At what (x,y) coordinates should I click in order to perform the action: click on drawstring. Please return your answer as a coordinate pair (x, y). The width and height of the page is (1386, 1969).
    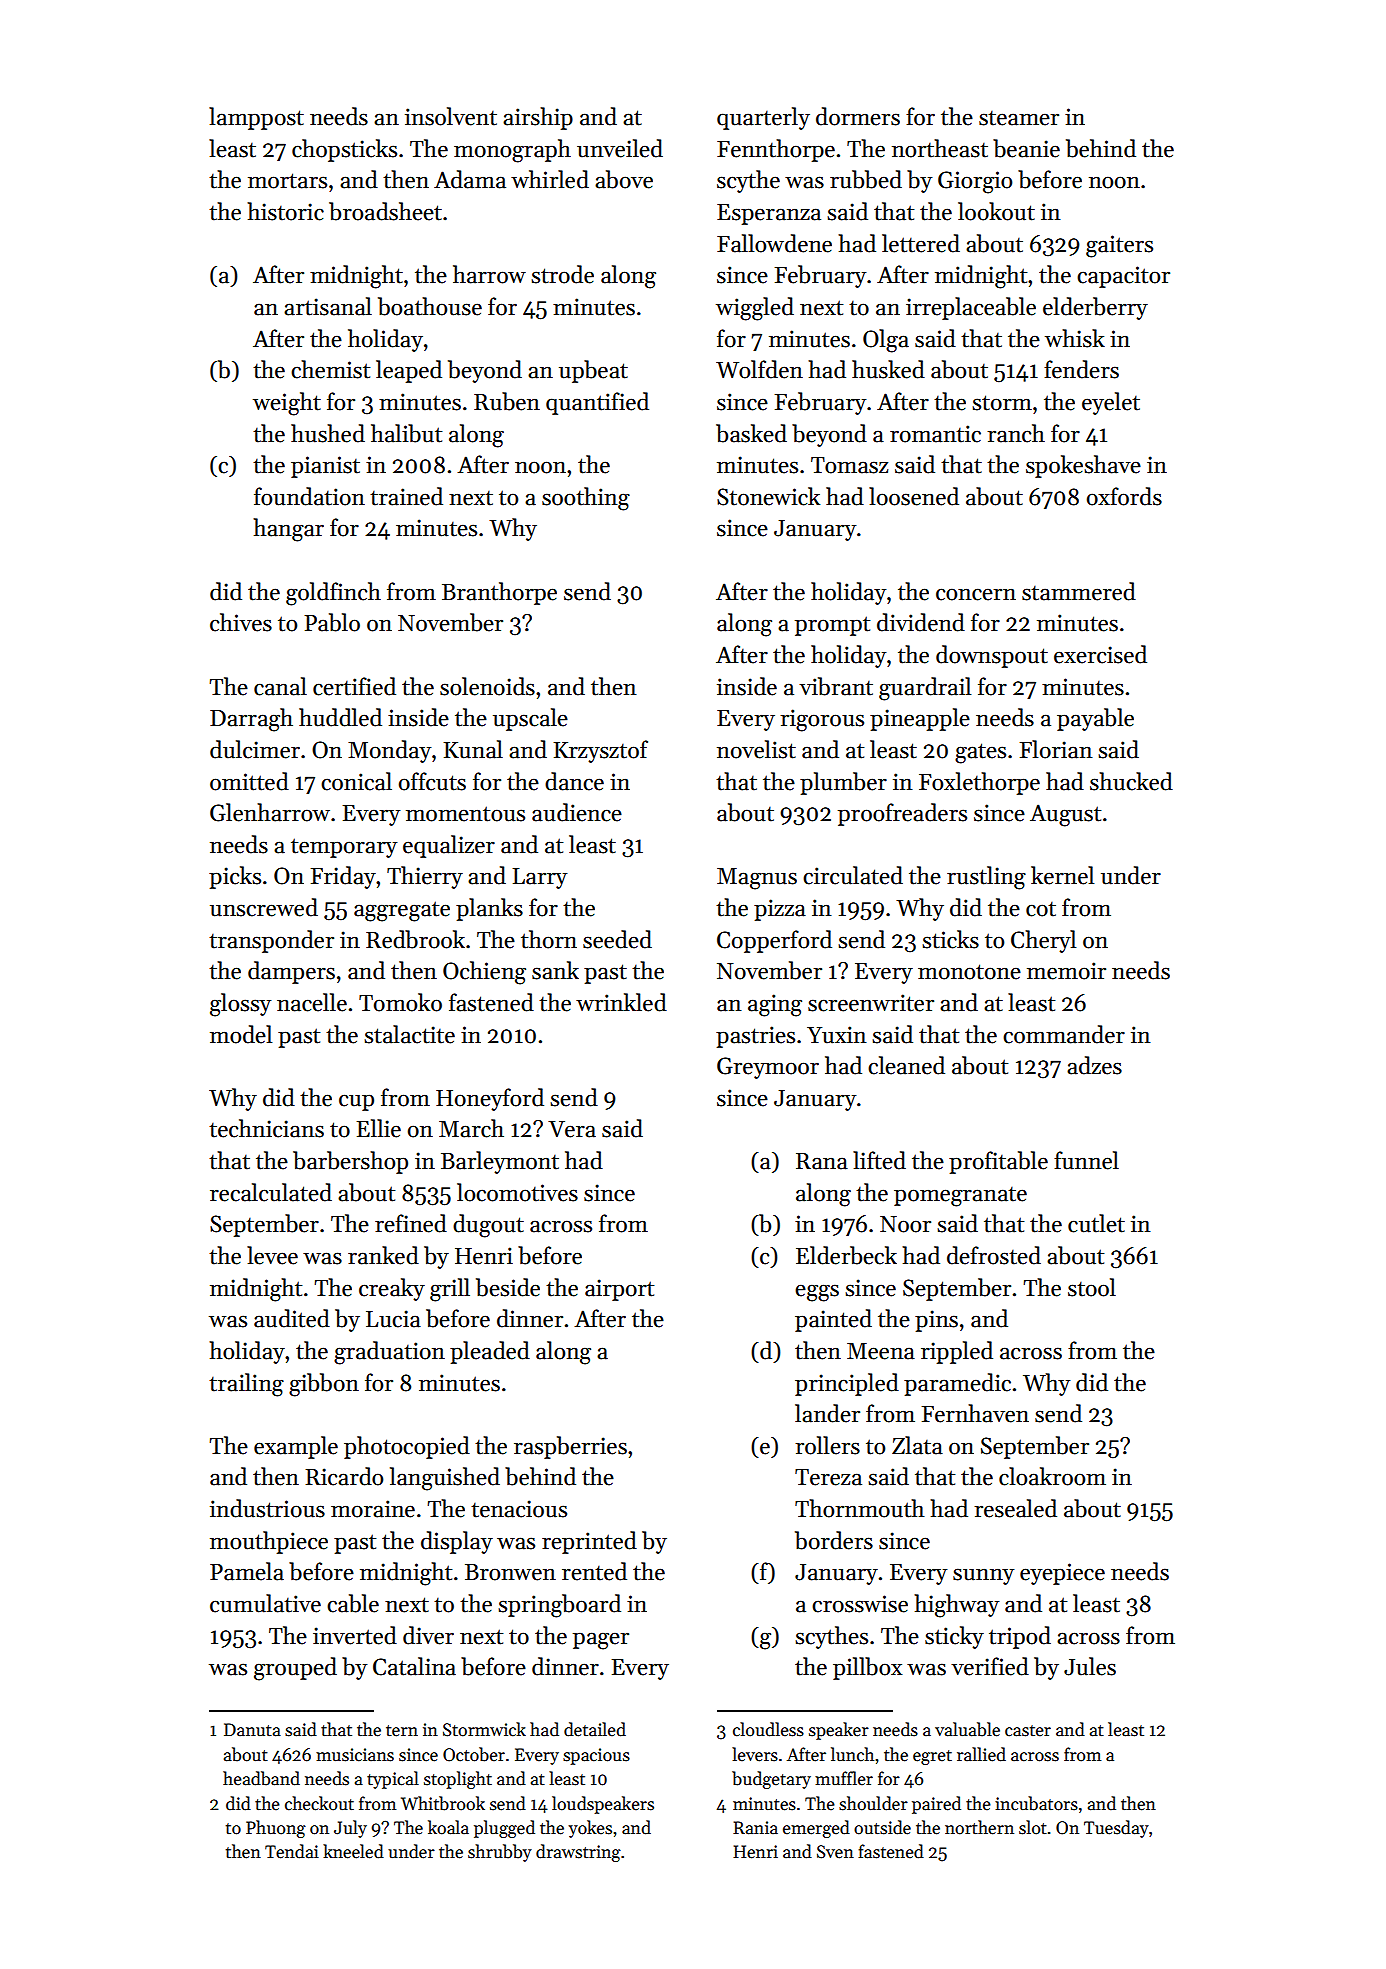
    Looking at the image, I should click on (578, 1853).
